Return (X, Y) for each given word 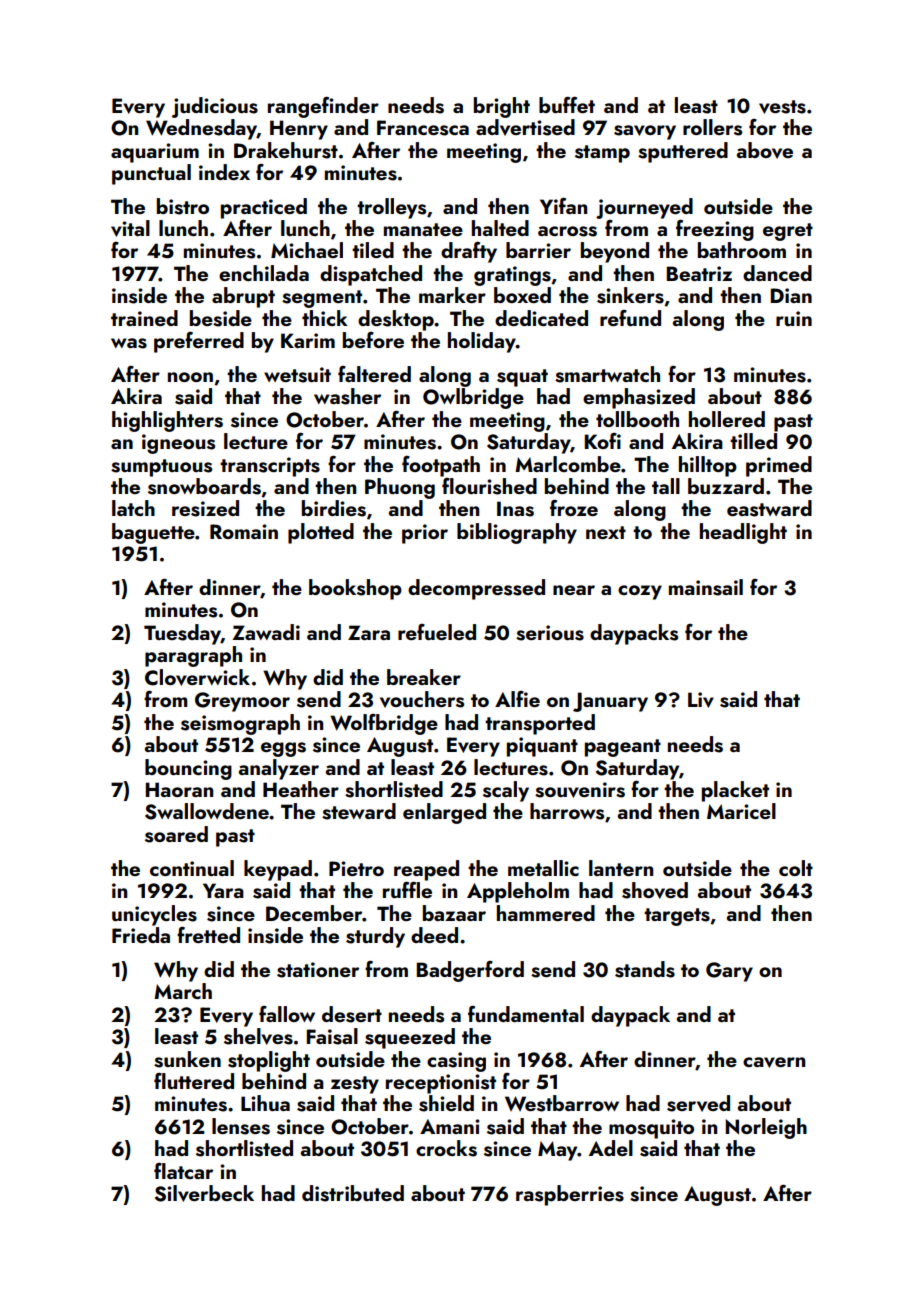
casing (456, 1062)
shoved (655, 890)
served (698, 1103)
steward (359, 811)
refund (630, 318)
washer (347, 396)
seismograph (240, 724)
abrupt (243, 297)
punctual (151, 174)
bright (502, 107)
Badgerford (470, 971)
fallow (287, 1014)
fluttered (194, 1081)
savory (645, 132)
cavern (774, 1062)
